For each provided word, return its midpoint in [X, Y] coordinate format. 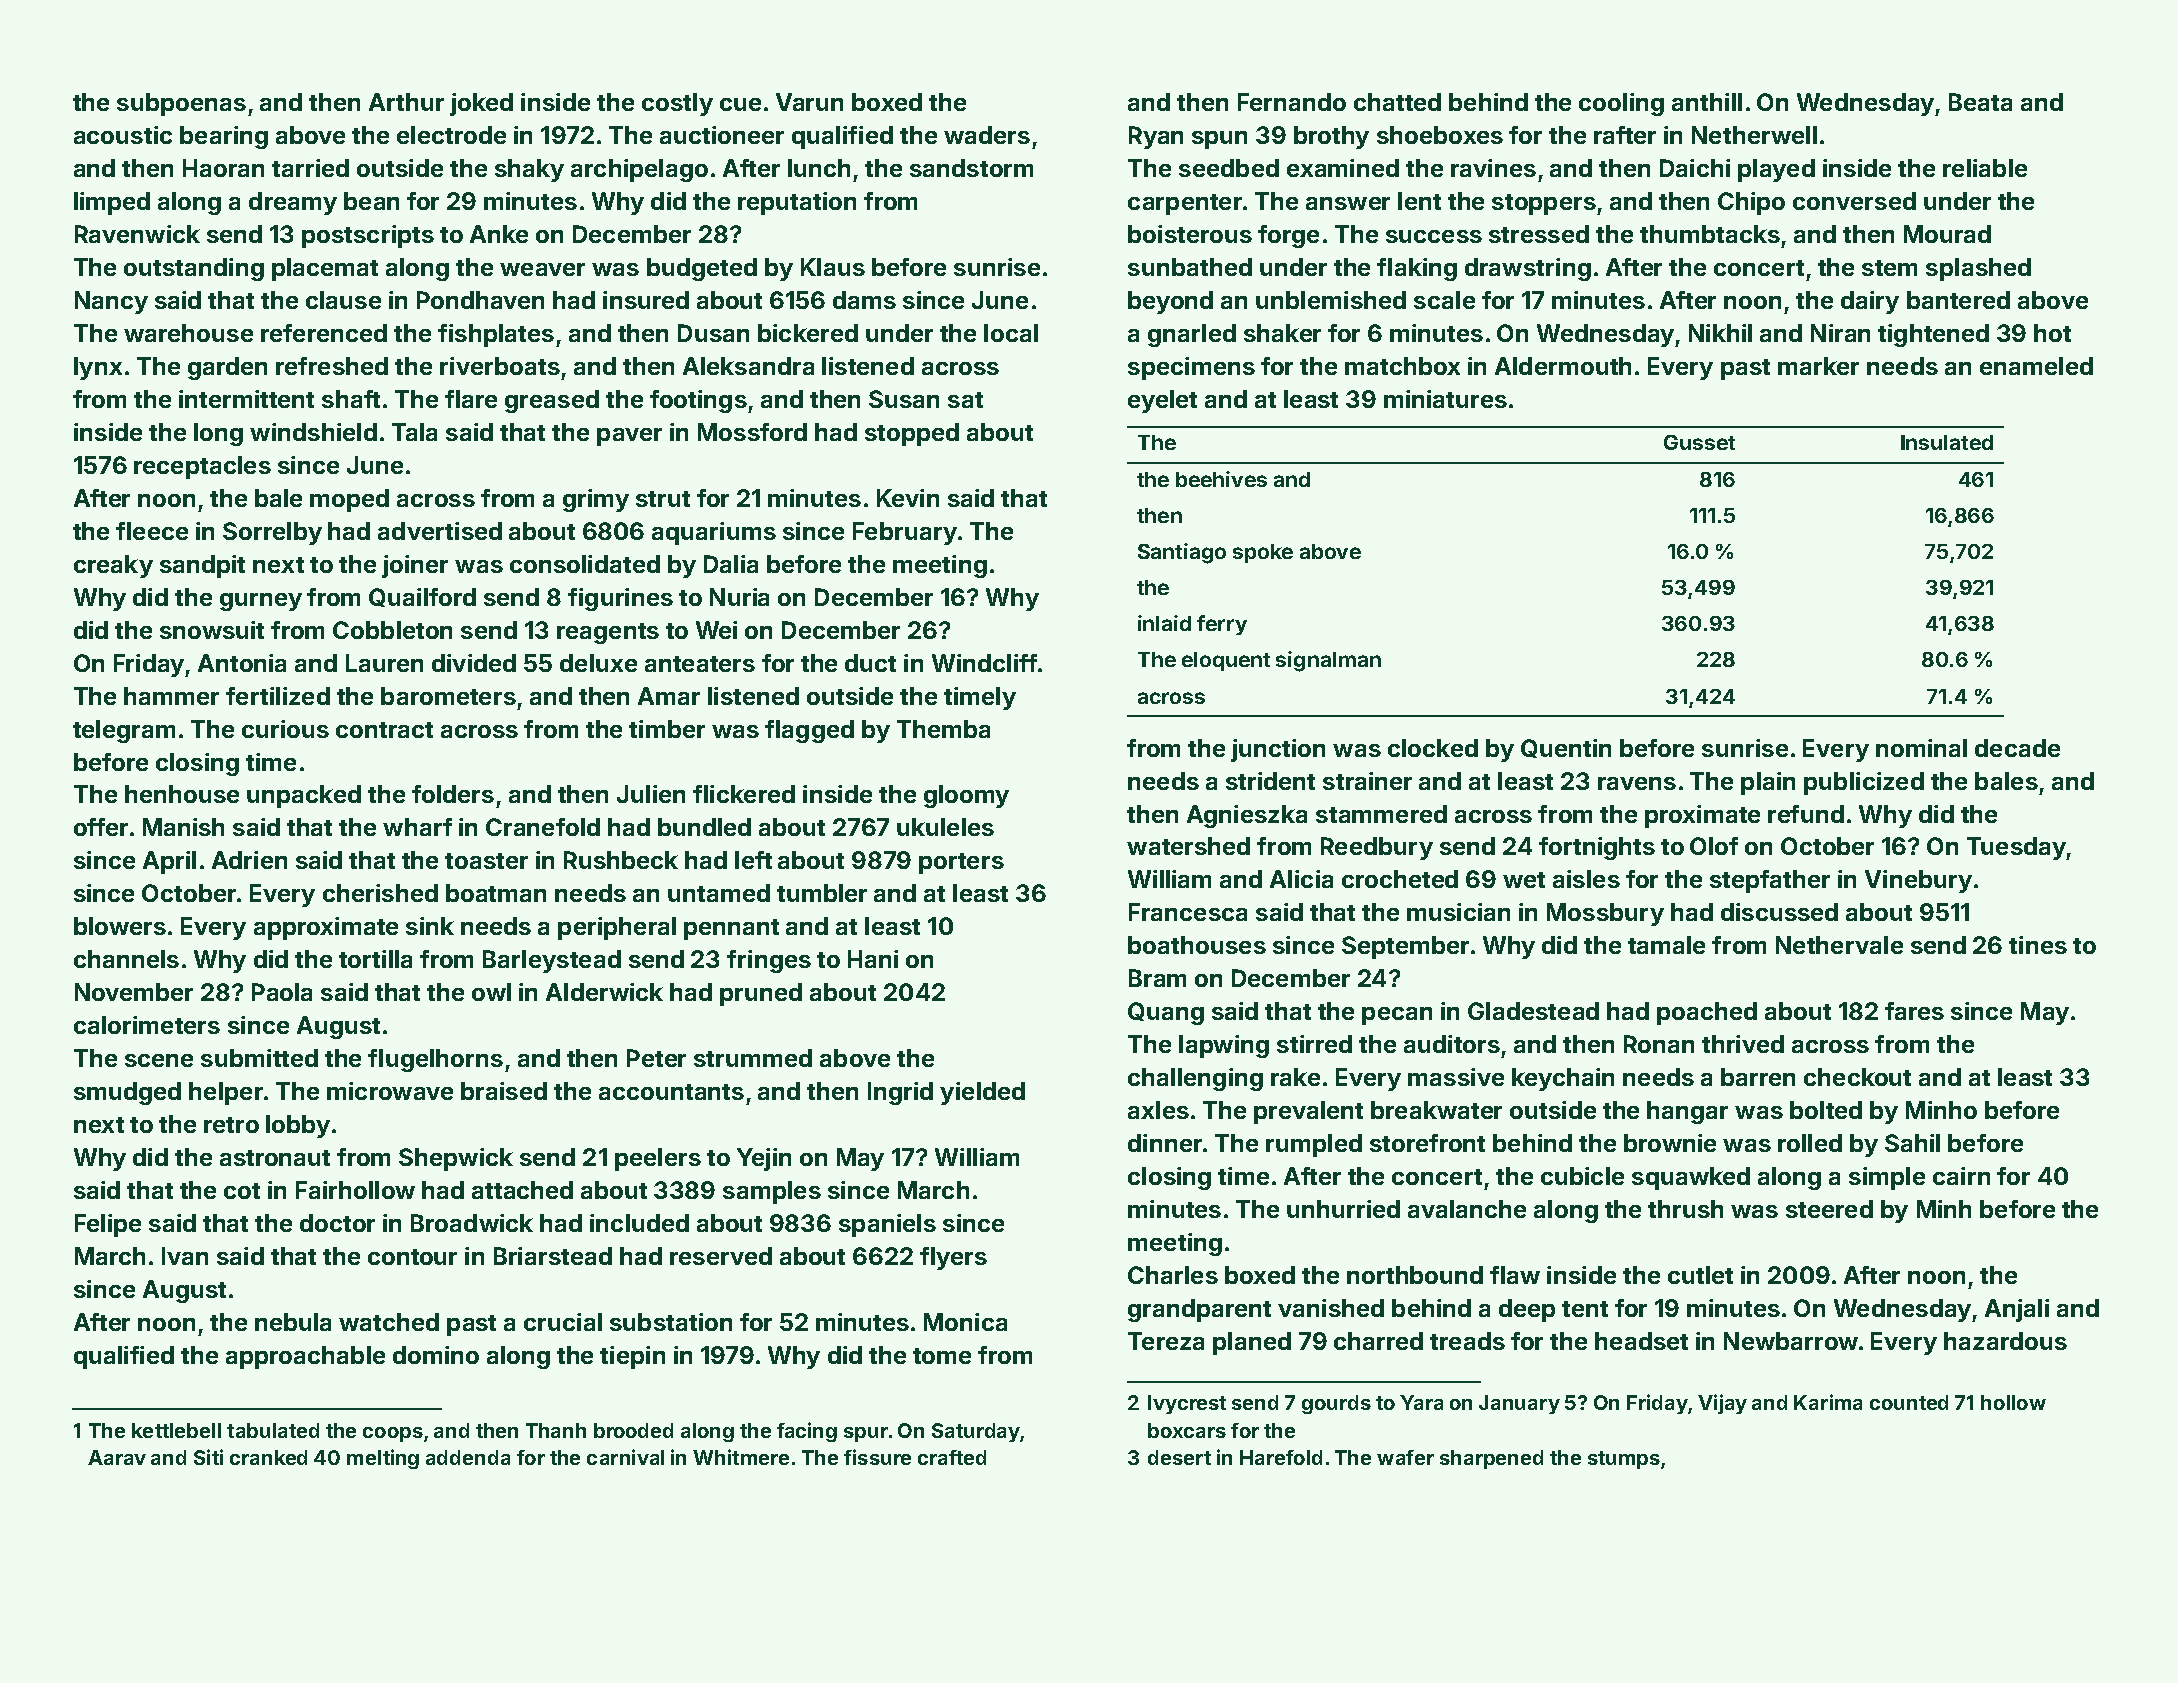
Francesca [1188, 912]
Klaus [833, 267]
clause [343, 300]
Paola [282, 992]
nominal [1921, 748]
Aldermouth [1563, 366]
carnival [625, 1457]
